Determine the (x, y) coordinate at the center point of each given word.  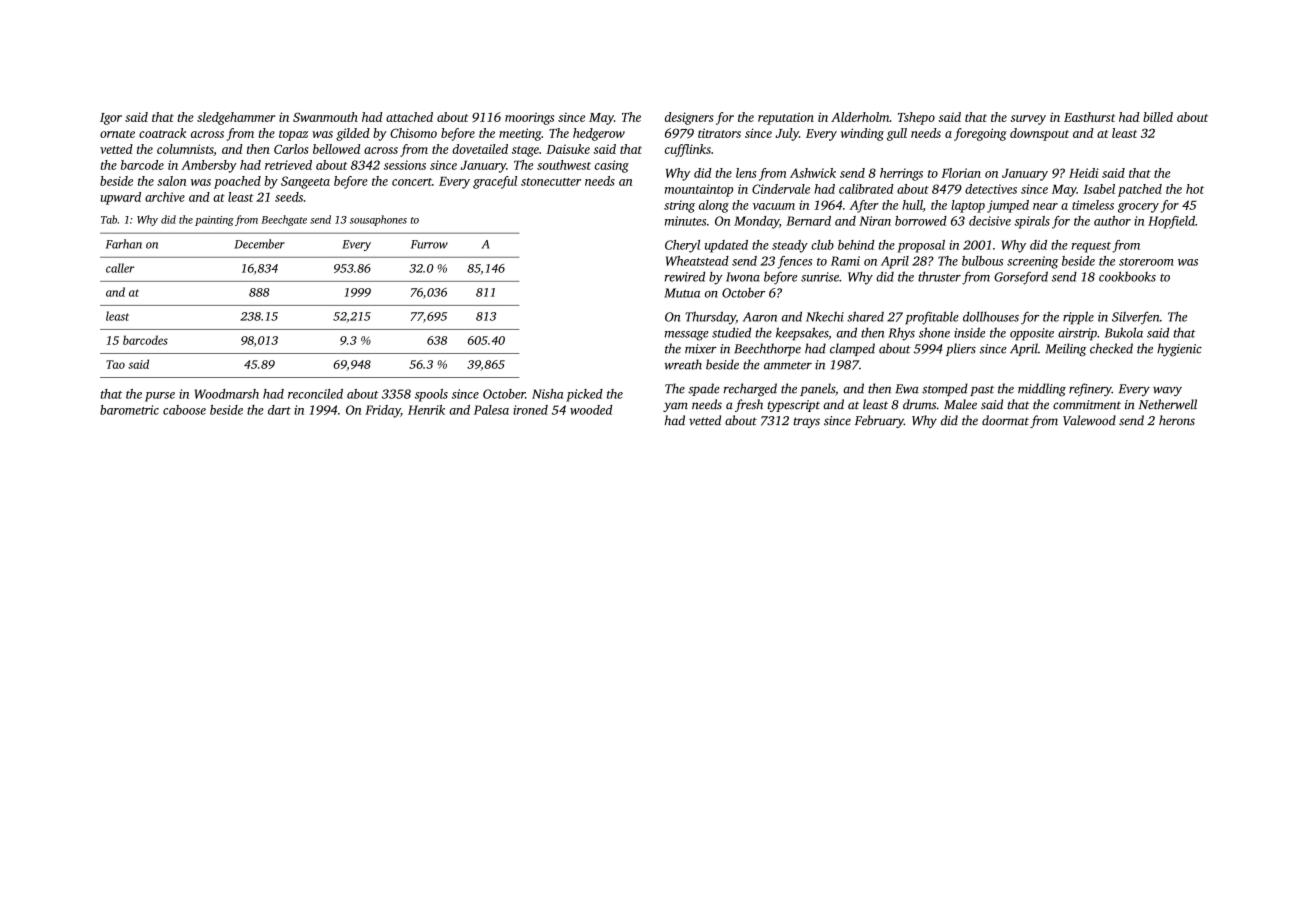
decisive (990, 221)
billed (1158, 117)
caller (120, 268)
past (982, 391)
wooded (591, 410)
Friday (383, 411)
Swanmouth (325, 117)
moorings (529, 118)
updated (726, 246)
